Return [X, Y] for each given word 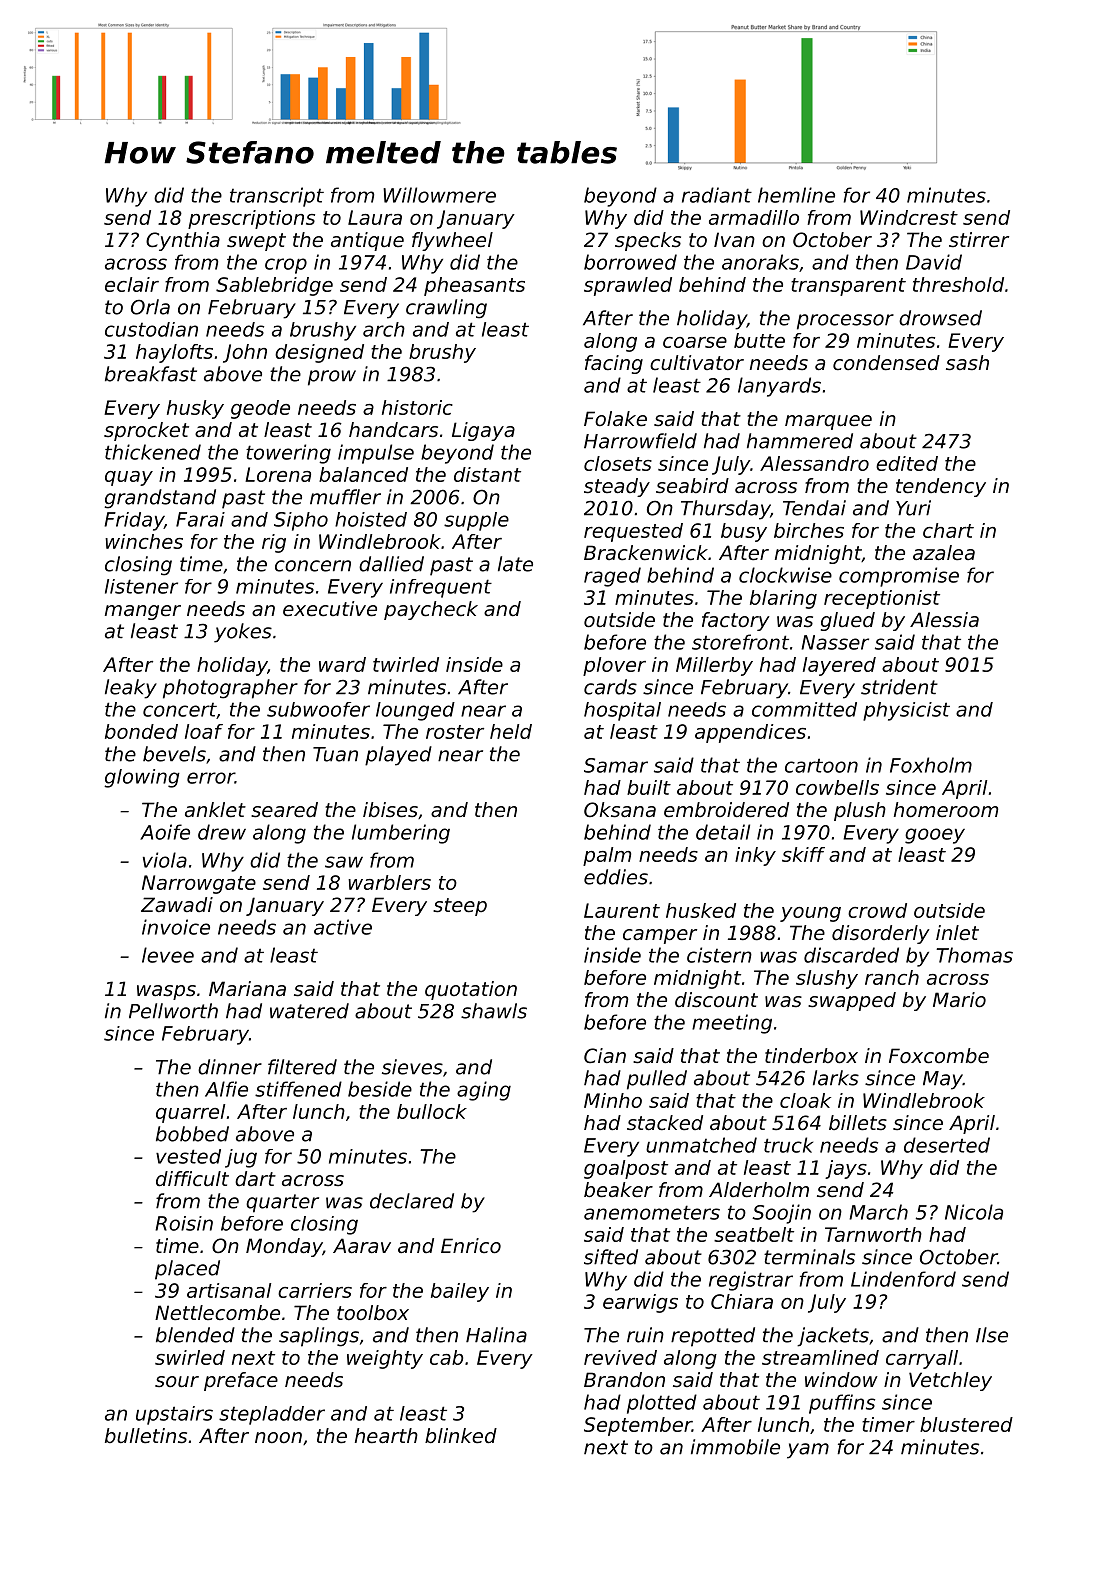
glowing [142, 778]
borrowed [630, 262]
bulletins [146, 1436]
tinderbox [811, 1056]
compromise [899, 577]
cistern [719, 955]
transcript [277, 197]
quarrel [190, 1113]
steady [617, 487]
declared [412, 1201]
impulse [376, 454]
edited [907, 463]
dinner [230, 1067]
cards [610, 687]
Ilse [992, 1335]
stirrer [979, 240]
